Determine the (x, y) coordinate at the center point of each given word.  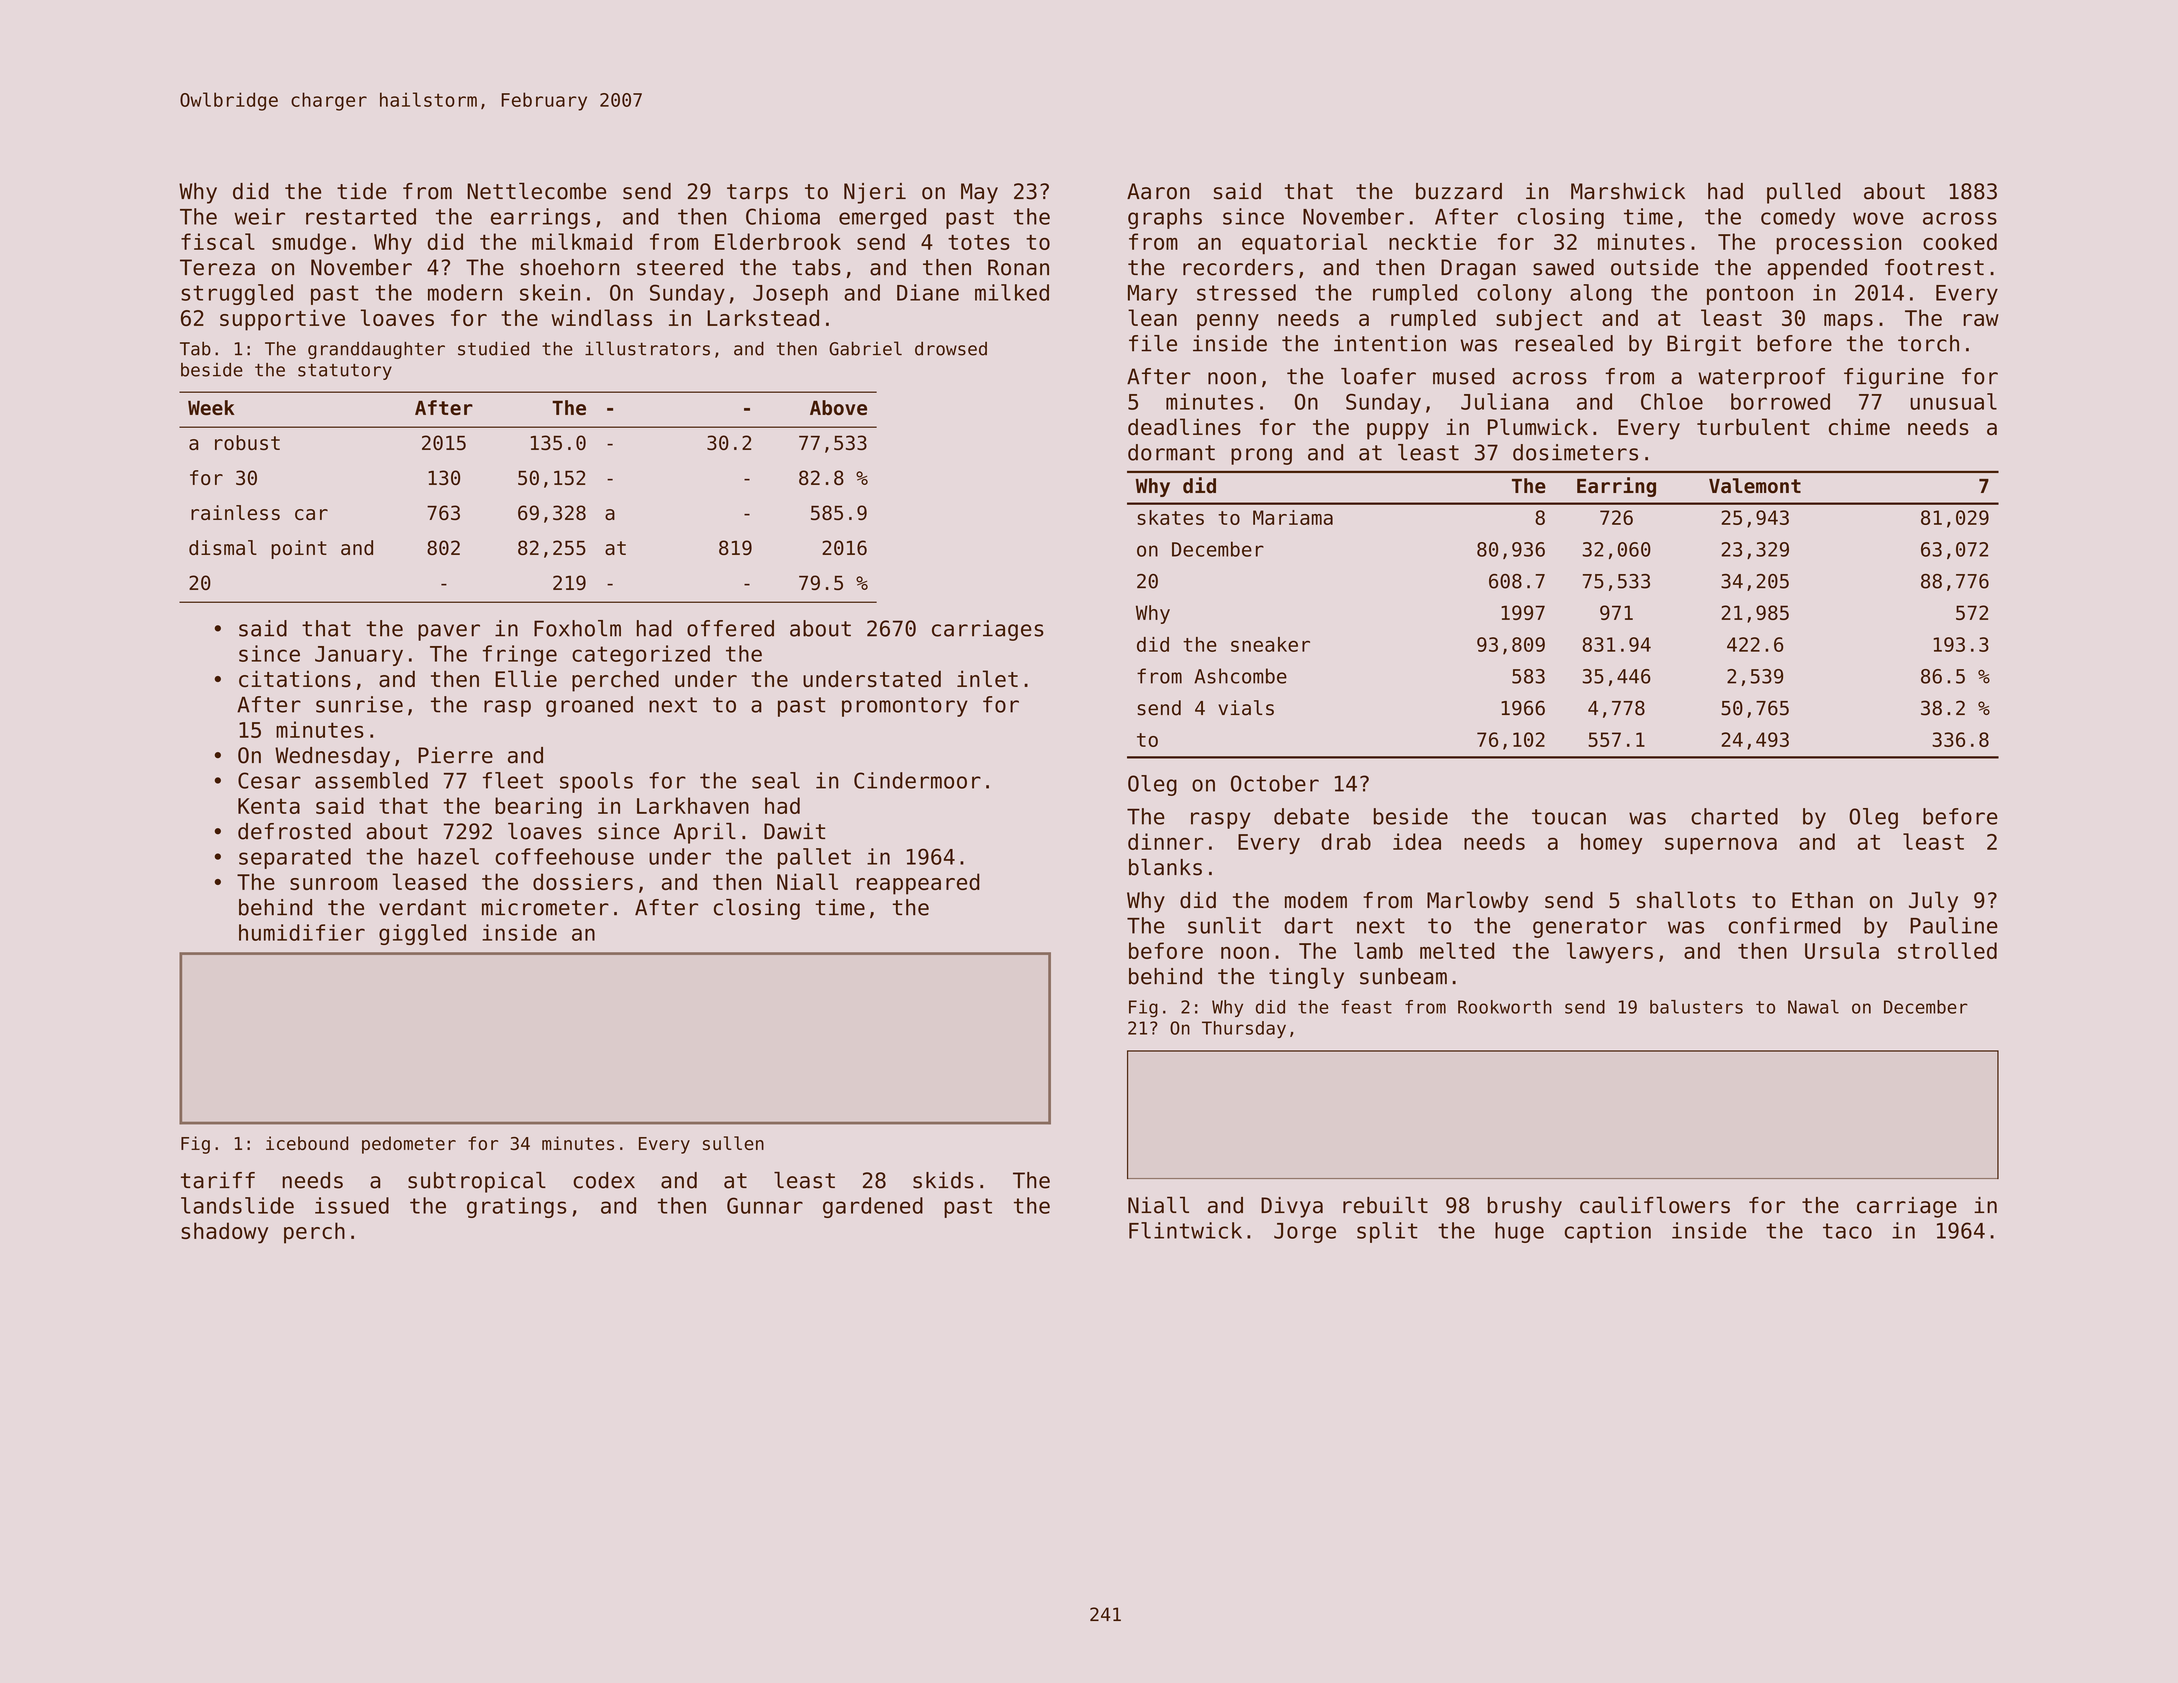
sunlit (1224, 925)
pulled (1803, 193)
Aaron (1158, 191)
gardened (873, 1207)
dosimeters (1575, 452)
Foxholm (577, 628)
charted (1734, 816)
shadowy (224, 1233)
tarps (757, 194)
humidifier (302, 932)
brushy (1525, 1207)
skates (1170, 517)
